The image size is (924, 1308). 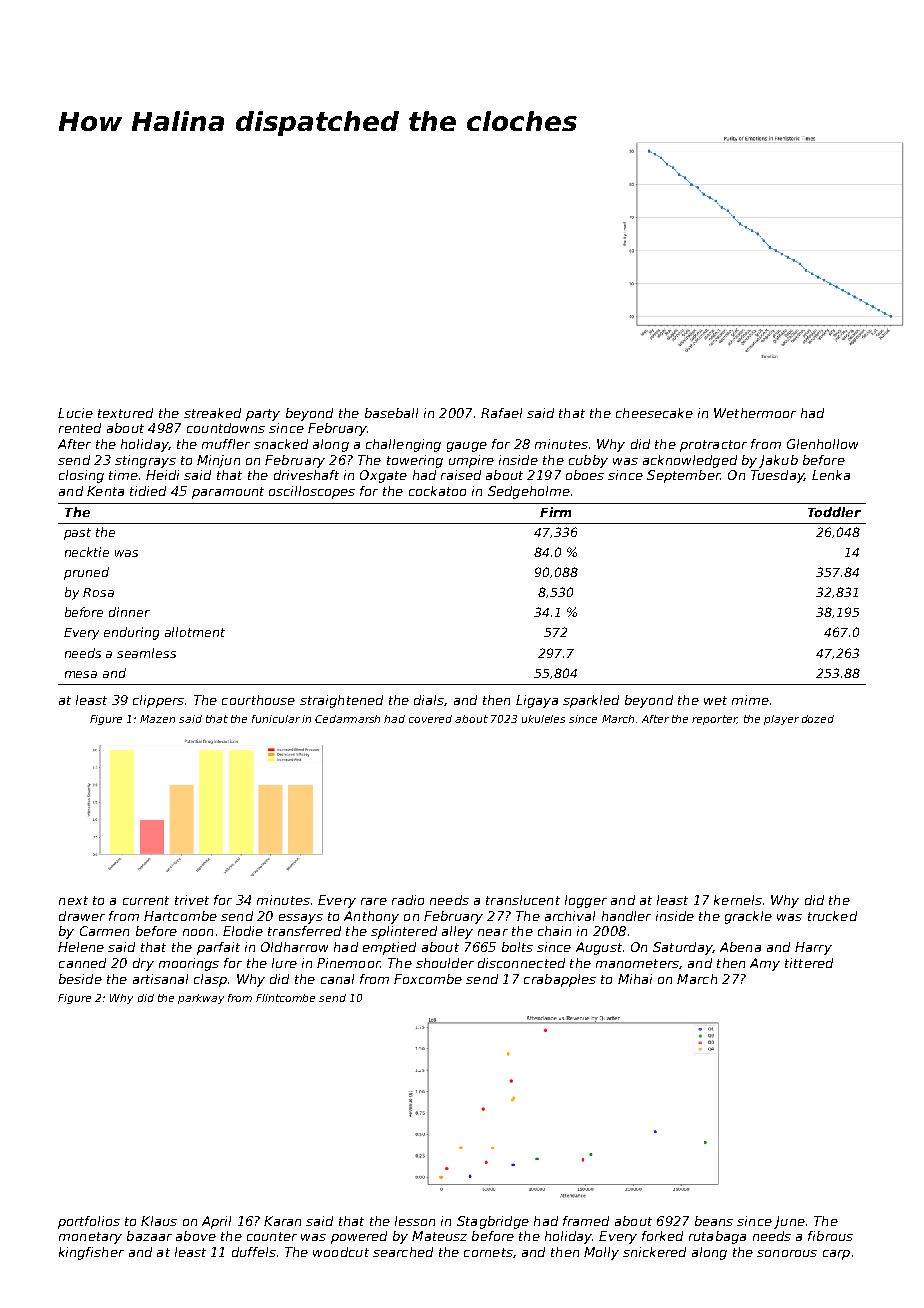 I want to click on cheesecake, so click(x=654, y=413).
